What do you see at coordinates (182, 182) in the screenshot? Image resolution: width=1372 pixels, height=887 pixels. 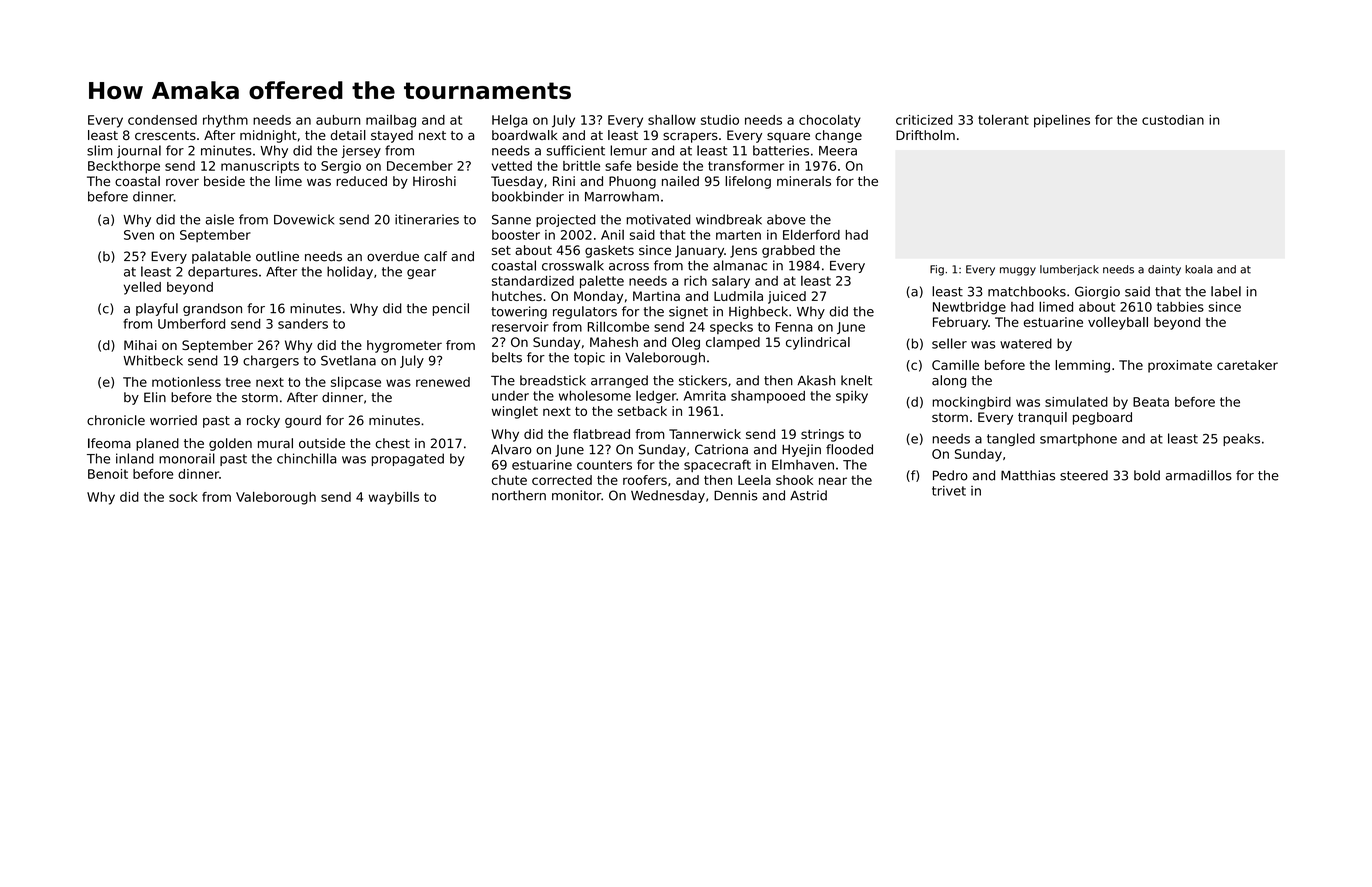 I see `rover` at bounding box center [182, 182].
